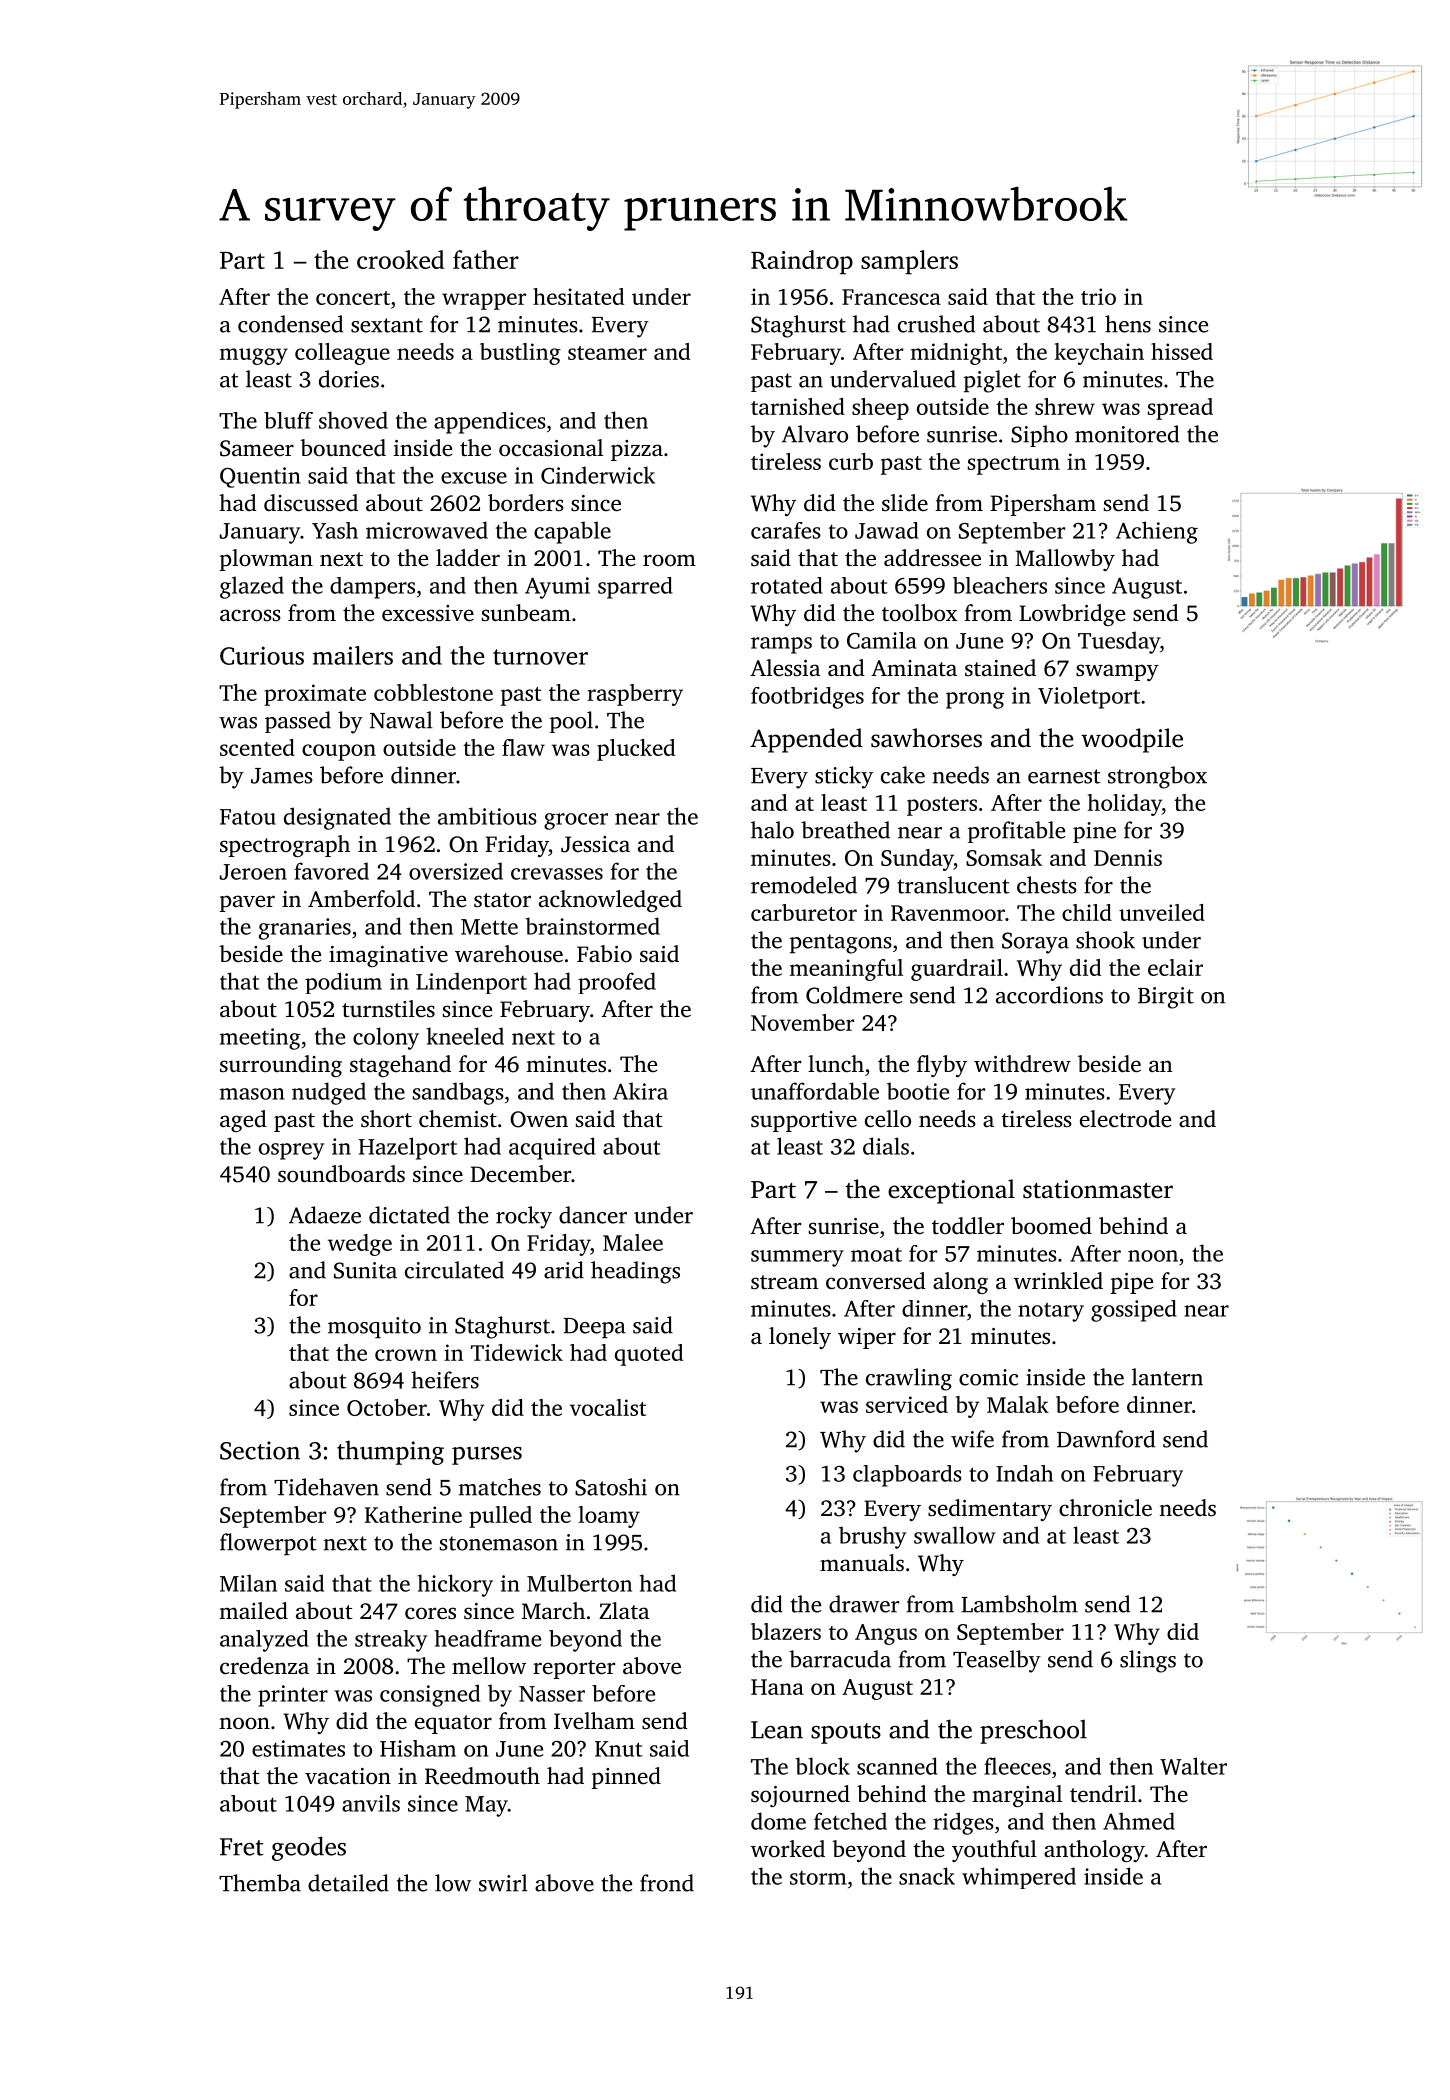 This image has height=2100, width=1450. What do you see at coordinates (1128, 857) in the image?
I see `Dennis` at bounding box center [1128, 857].
